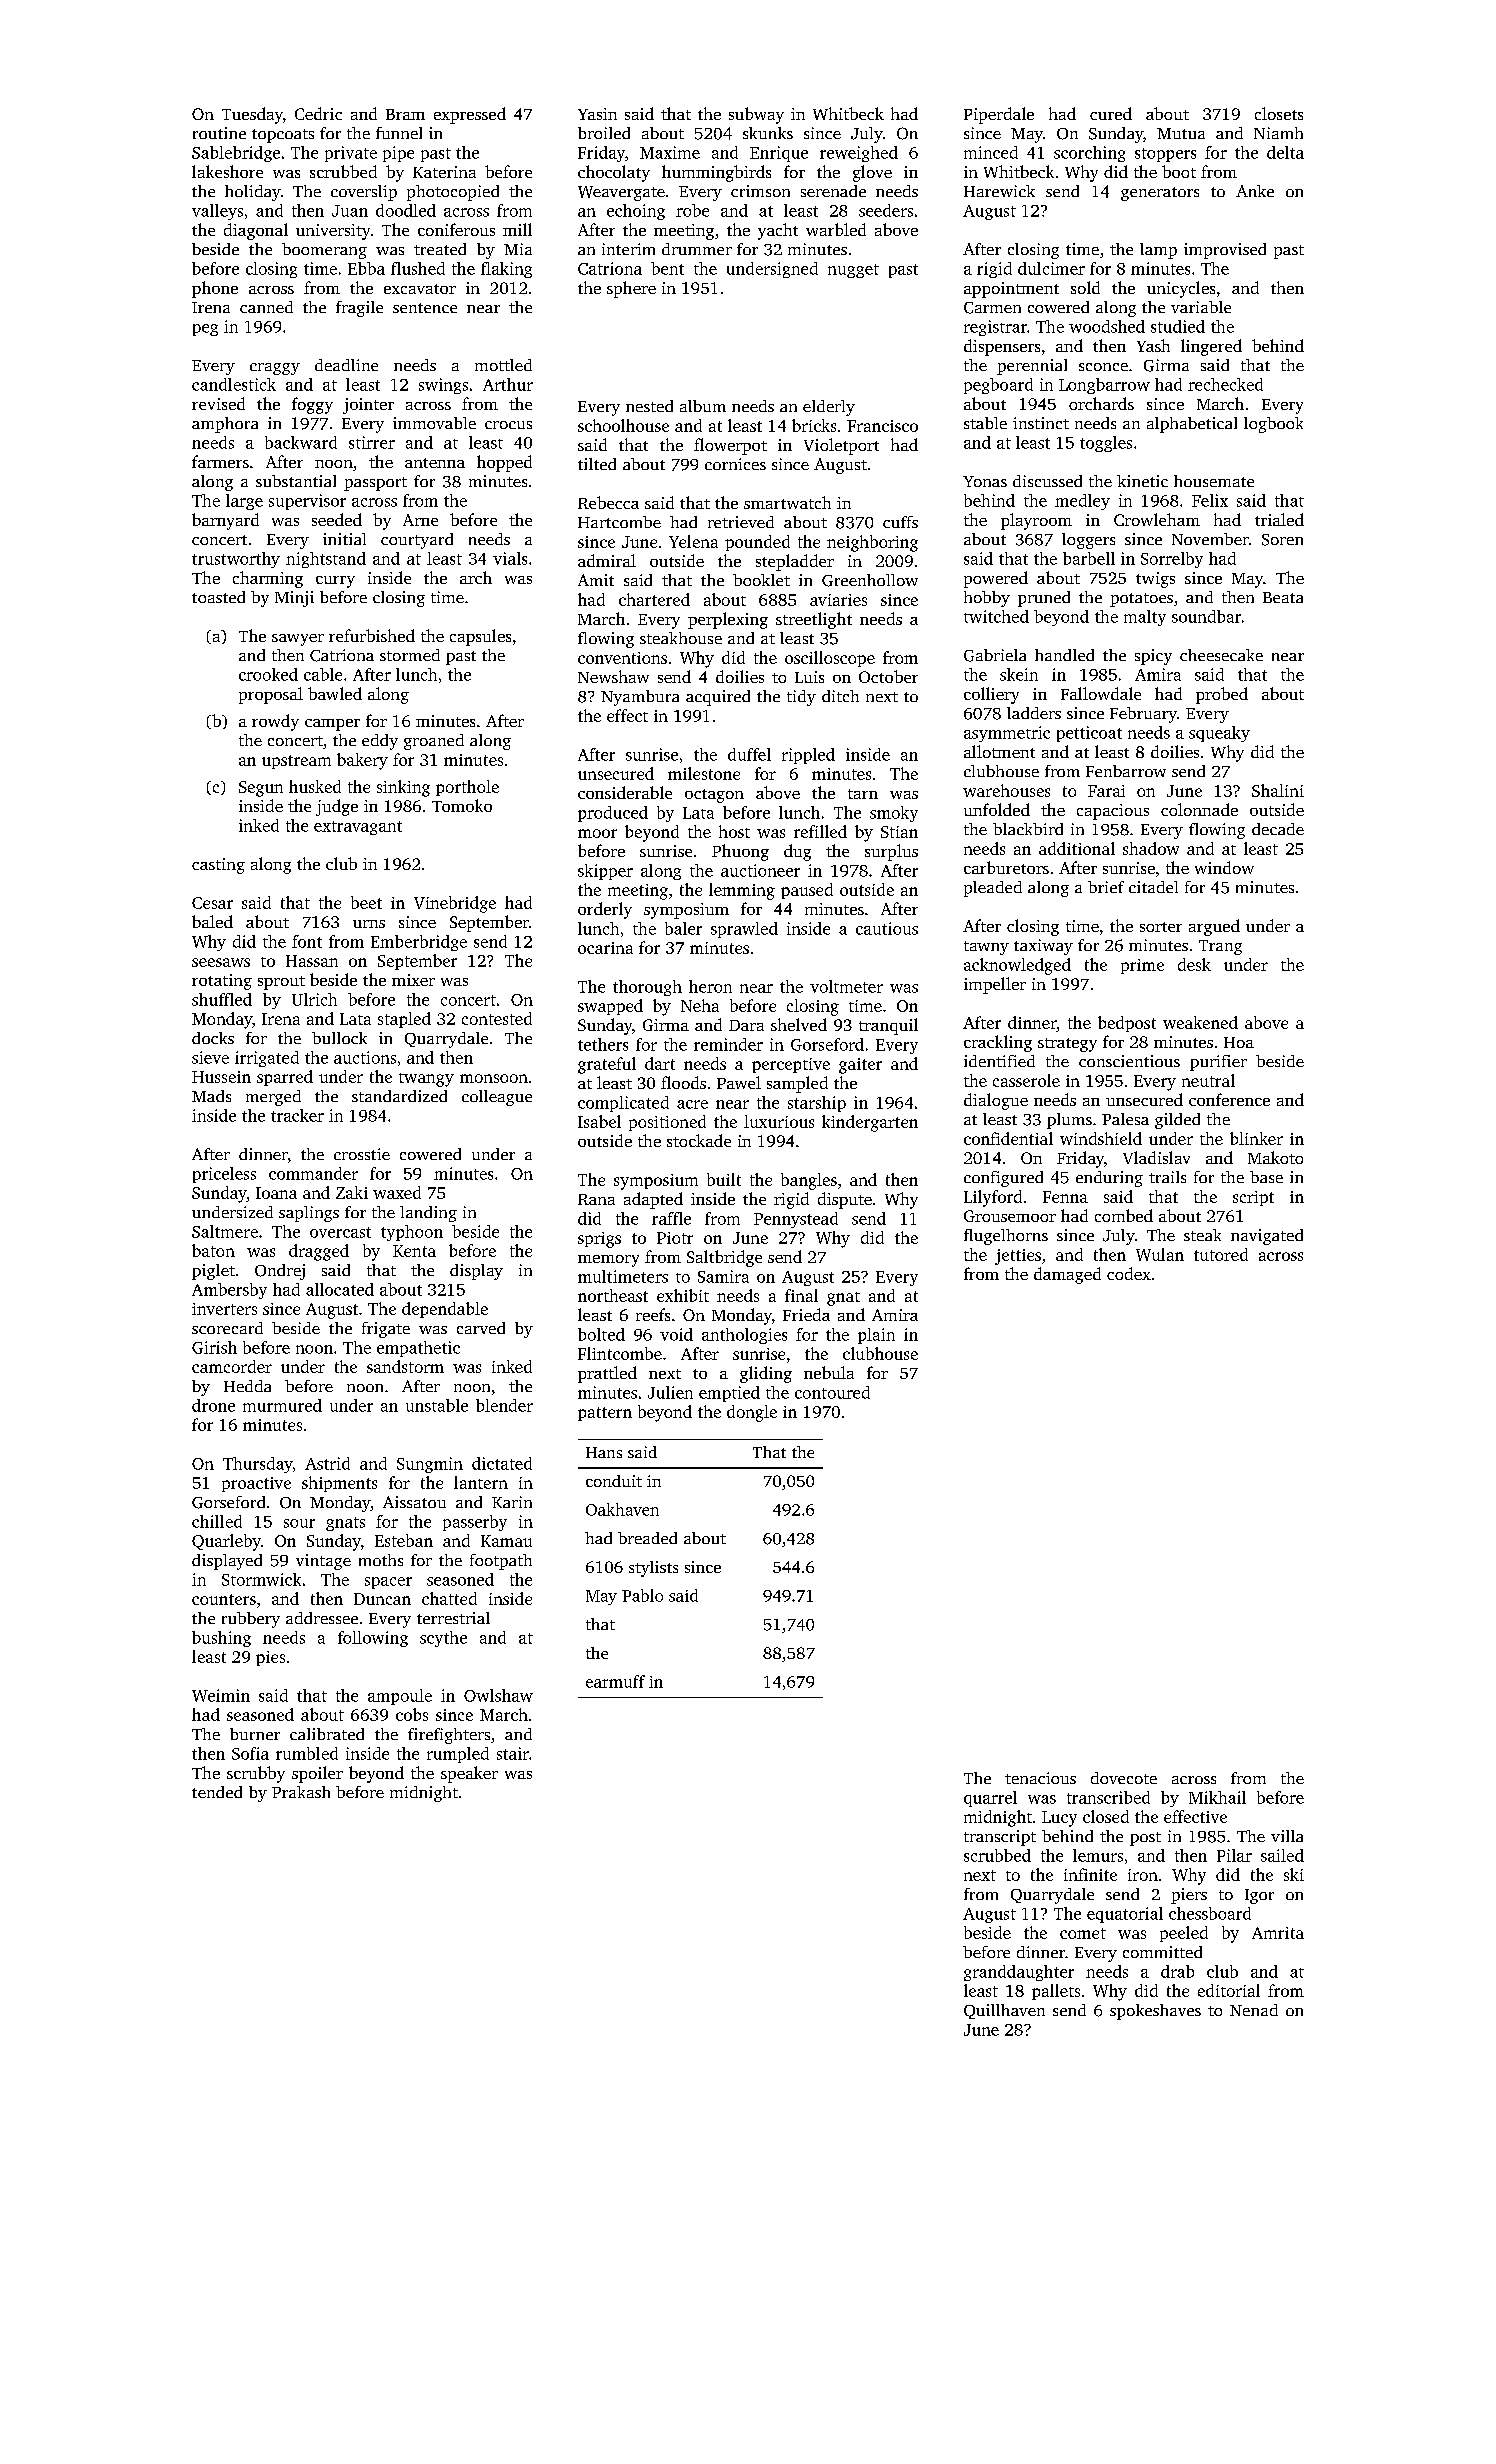  Describe the element at coordinates (317, 1774) in the screenshot. I see `spoiler` at that location.
